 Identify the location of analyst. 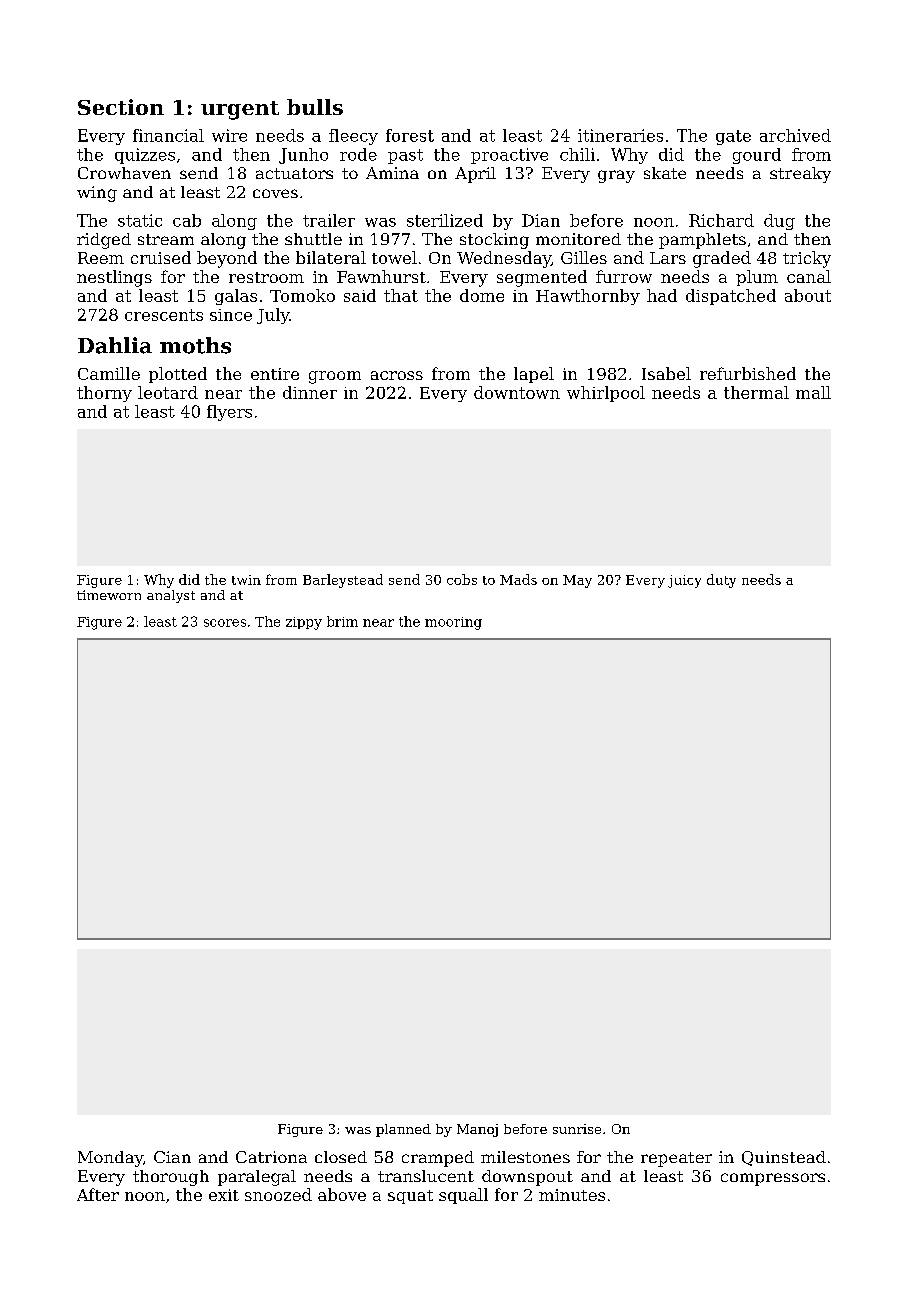
(171, 596).
